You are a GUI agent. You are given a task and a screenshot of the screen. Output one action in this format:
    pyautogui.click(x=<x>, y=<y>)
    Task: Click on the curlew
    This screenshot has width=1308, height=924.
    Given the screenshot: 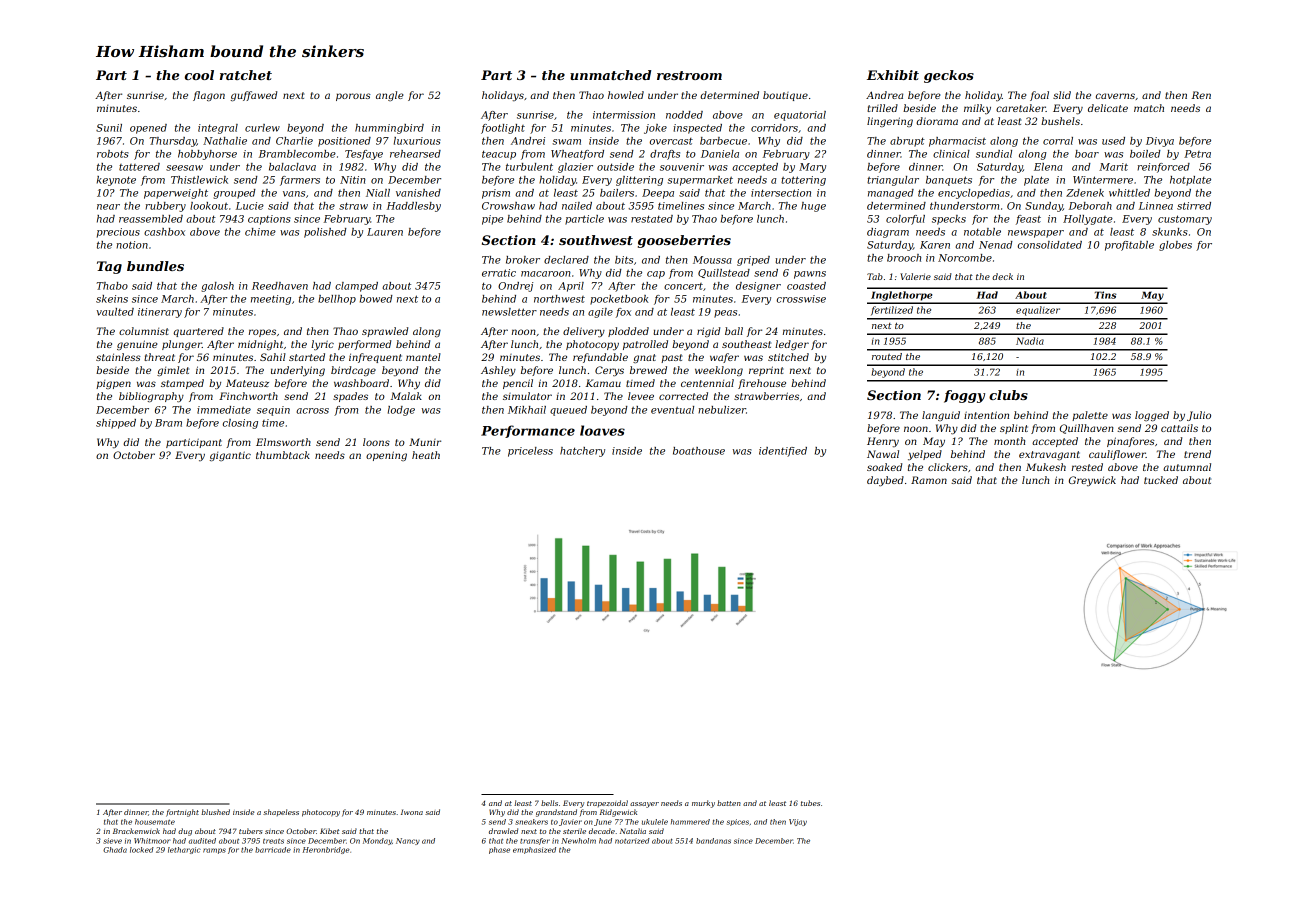 What is the action you would take?
    pyautogui.click(x=262, y=128)
